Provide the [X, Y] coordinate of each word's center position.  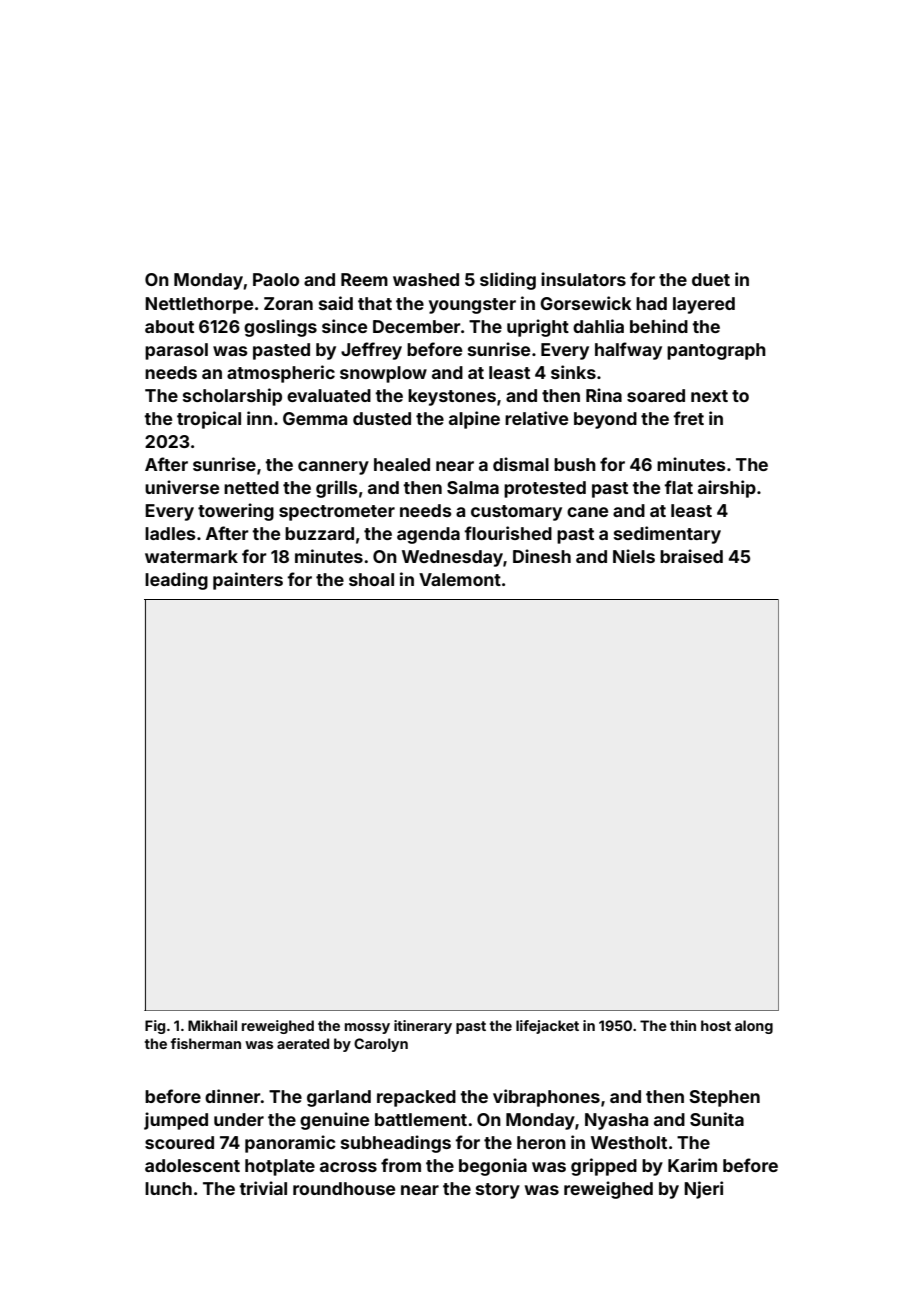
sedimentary [667, 535]
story [498, 1191]
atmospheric [281, 374]
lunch [168, 1188]
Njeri [703, 1190]
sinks [573, 372]
